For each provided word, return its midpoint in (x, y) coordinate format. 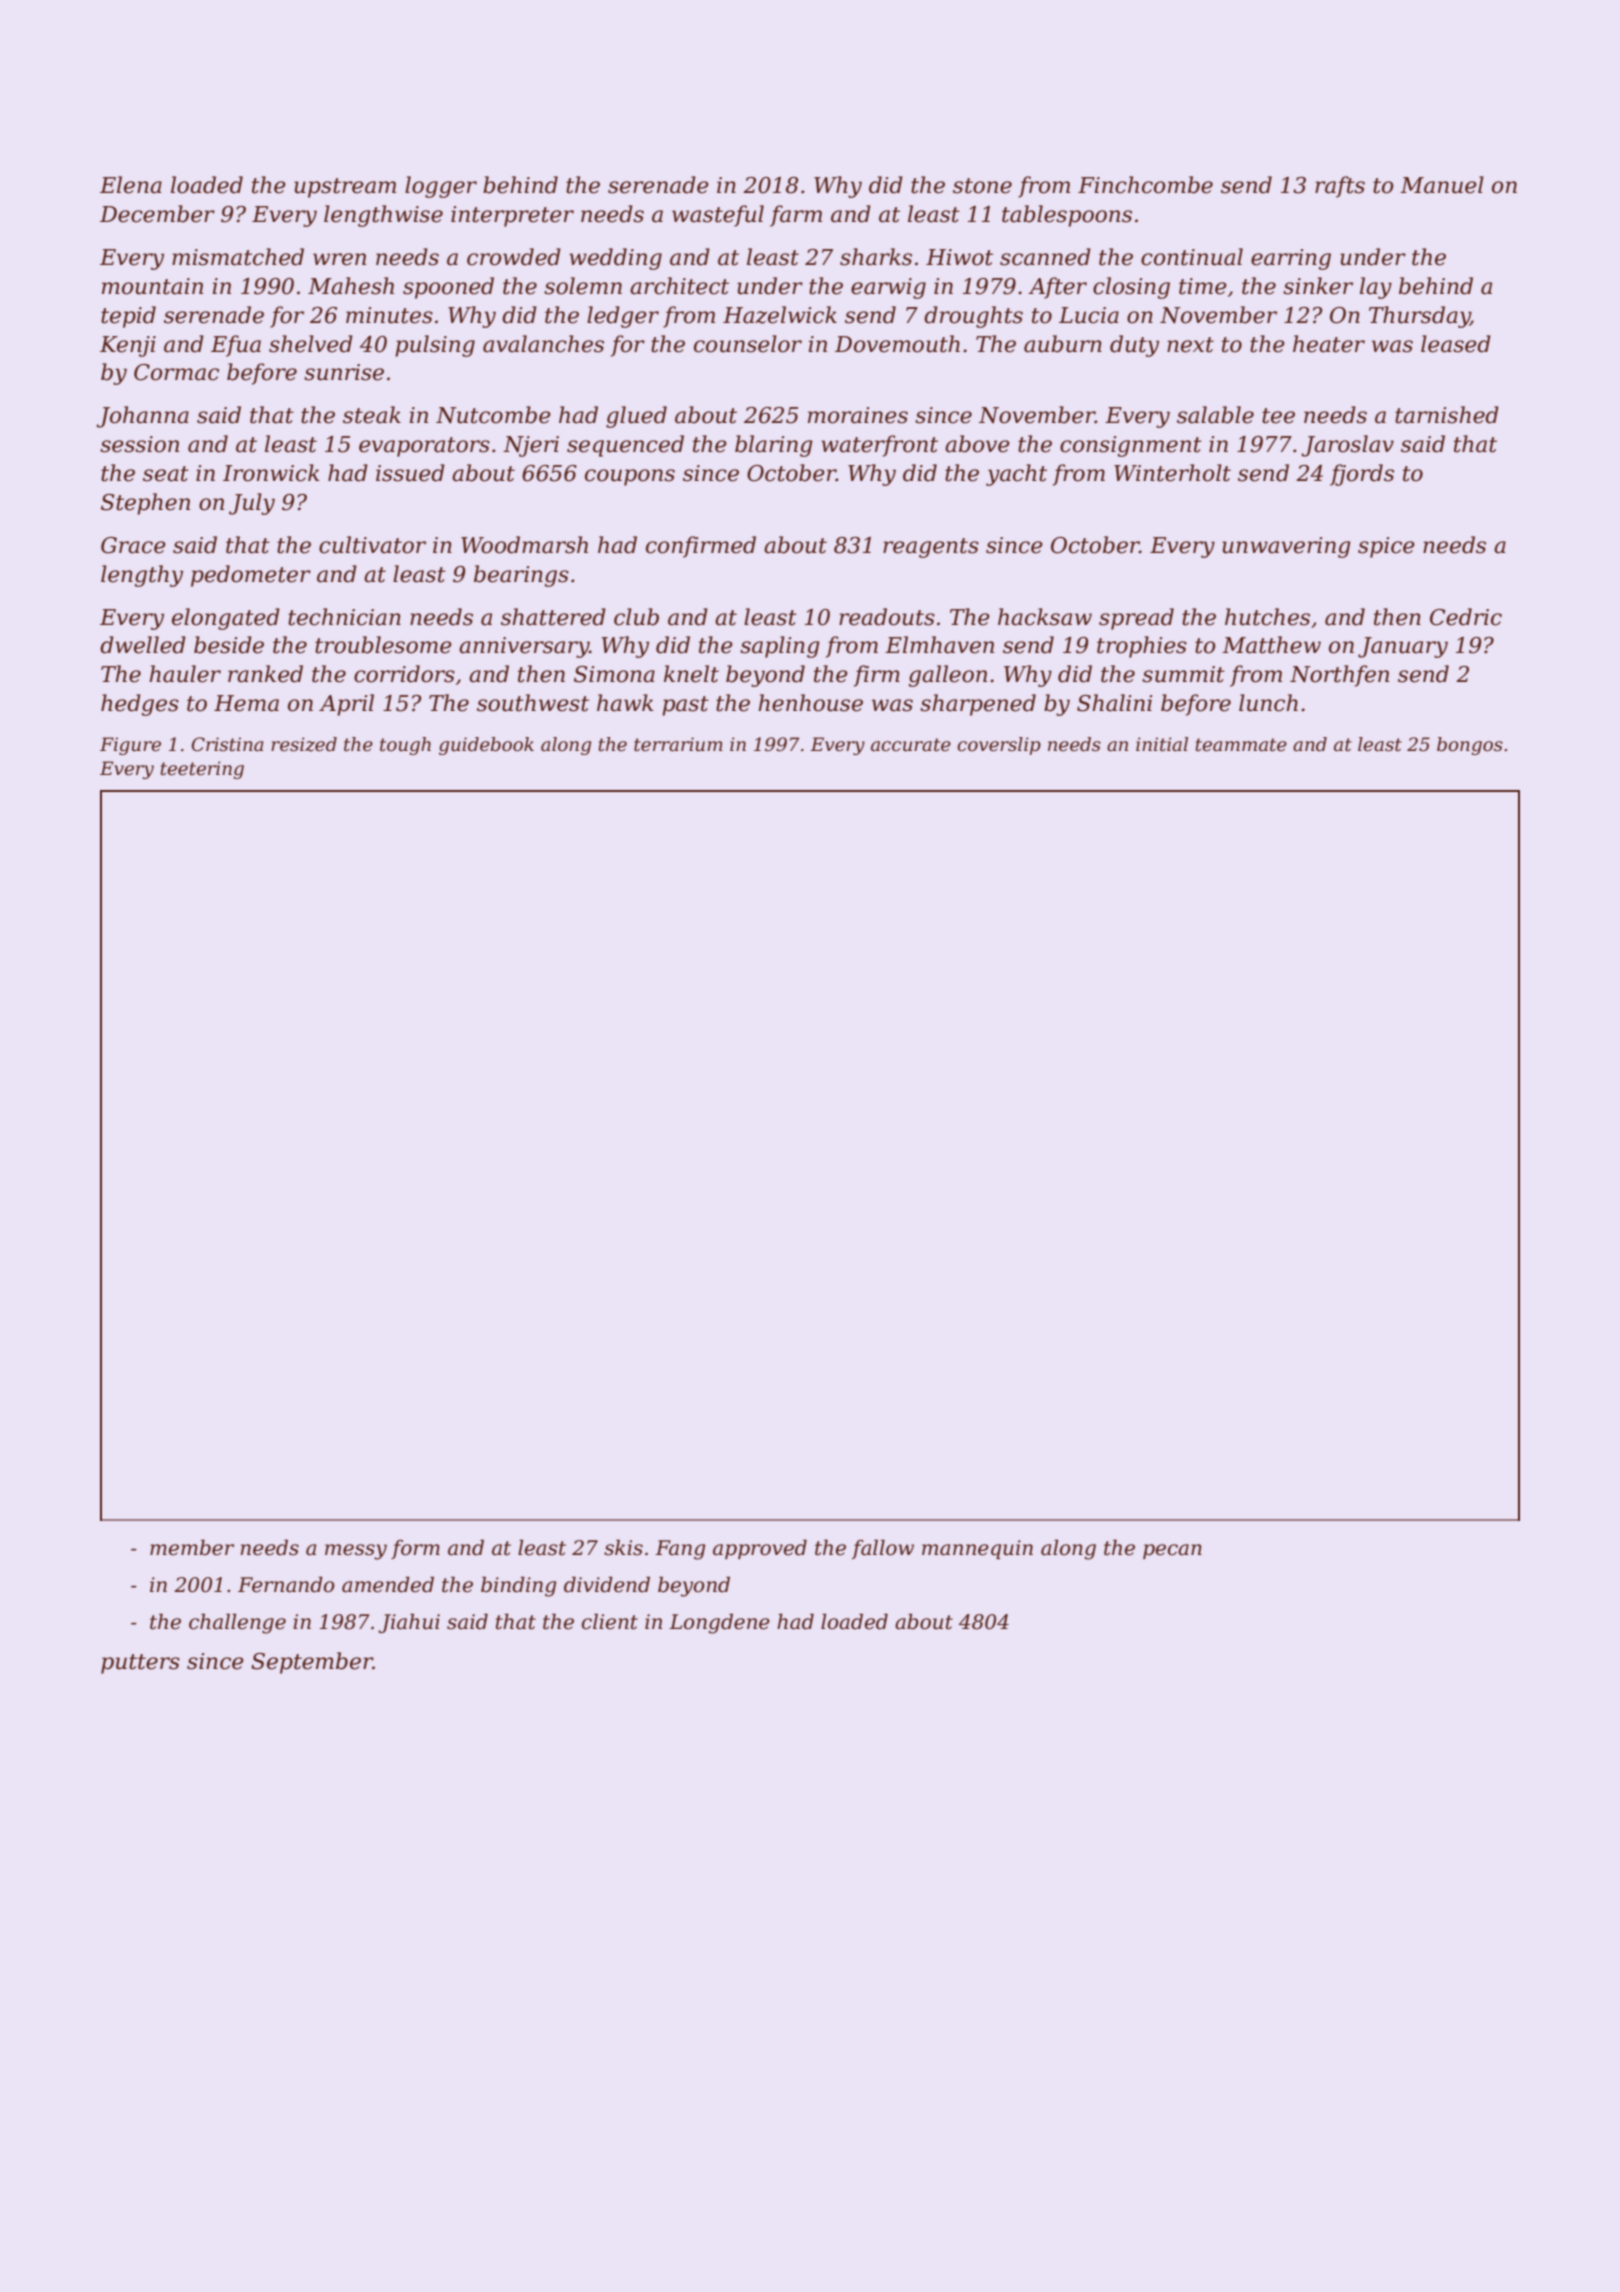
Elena (131, 185)
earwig (888, 288)
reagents (931, 548)
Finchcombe (1145, 185)
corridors (404, 674)
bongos (1470, 746)
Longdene (719, 1623)
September (312, 1663)
